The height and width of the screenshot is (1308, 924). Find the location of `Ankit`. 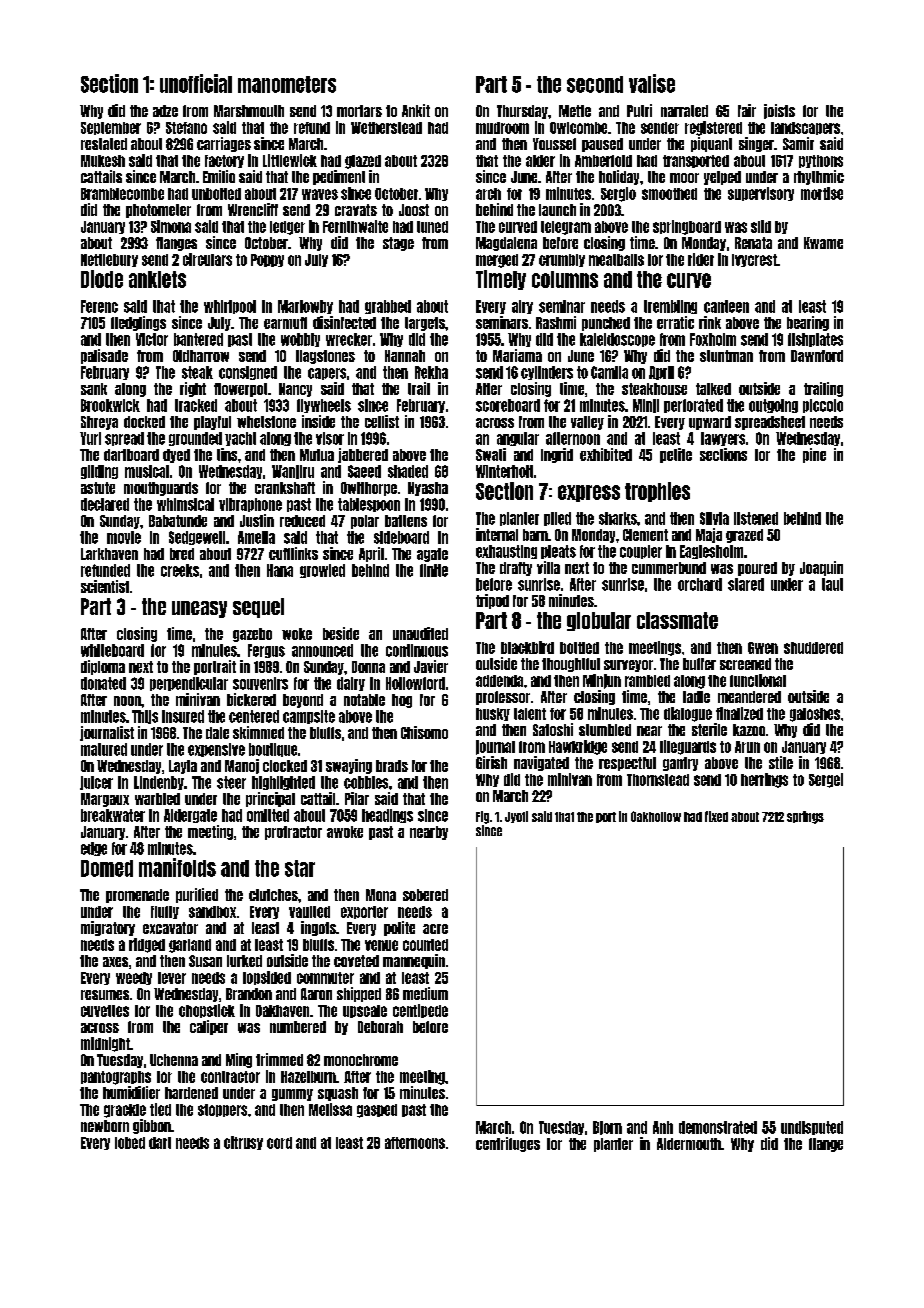

Ankit is located at coordinates (416, 110).
